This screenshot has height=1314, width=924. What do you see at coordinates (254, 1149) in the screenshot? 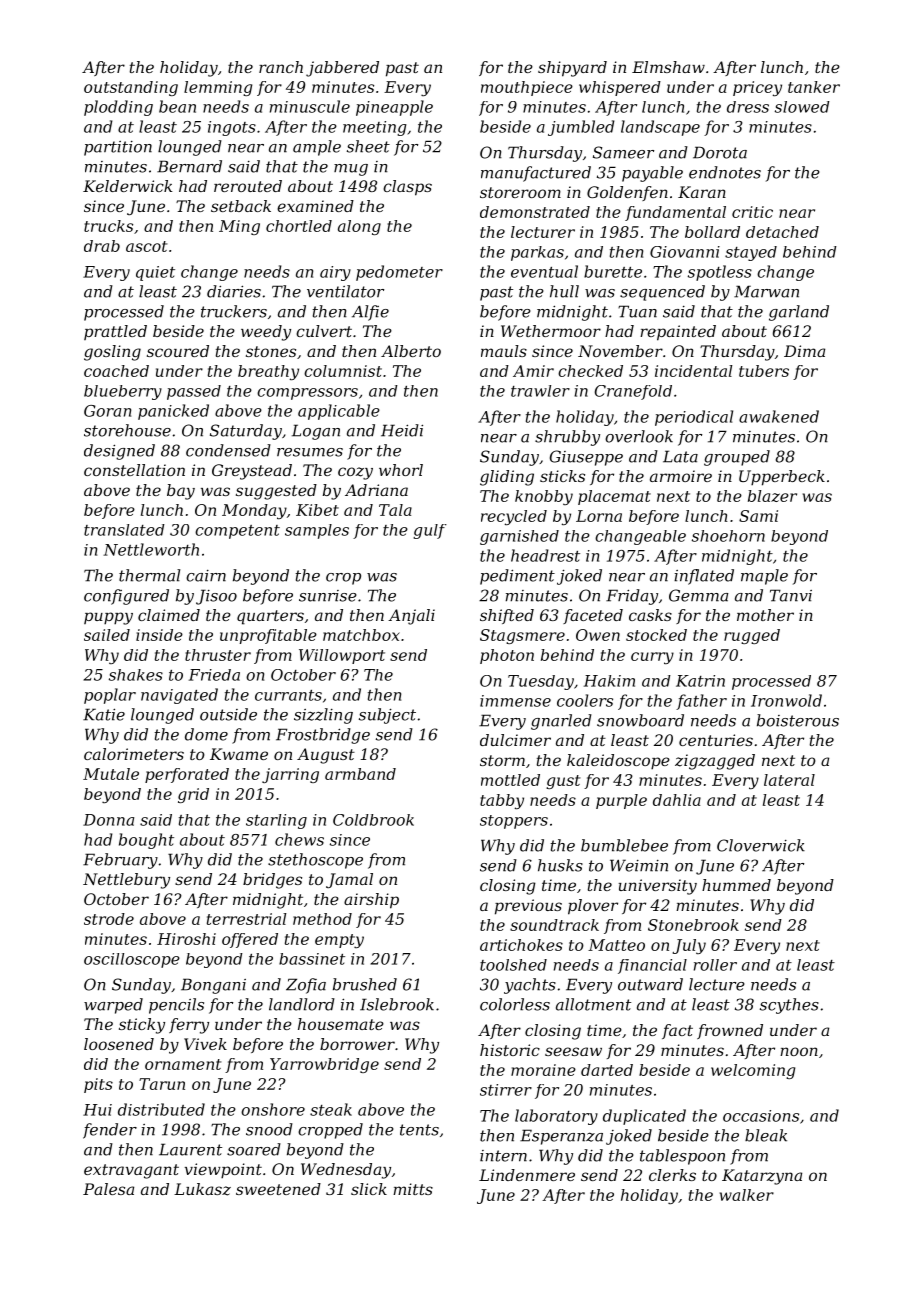
I see `soared` at bounding box center [254, 1149].
